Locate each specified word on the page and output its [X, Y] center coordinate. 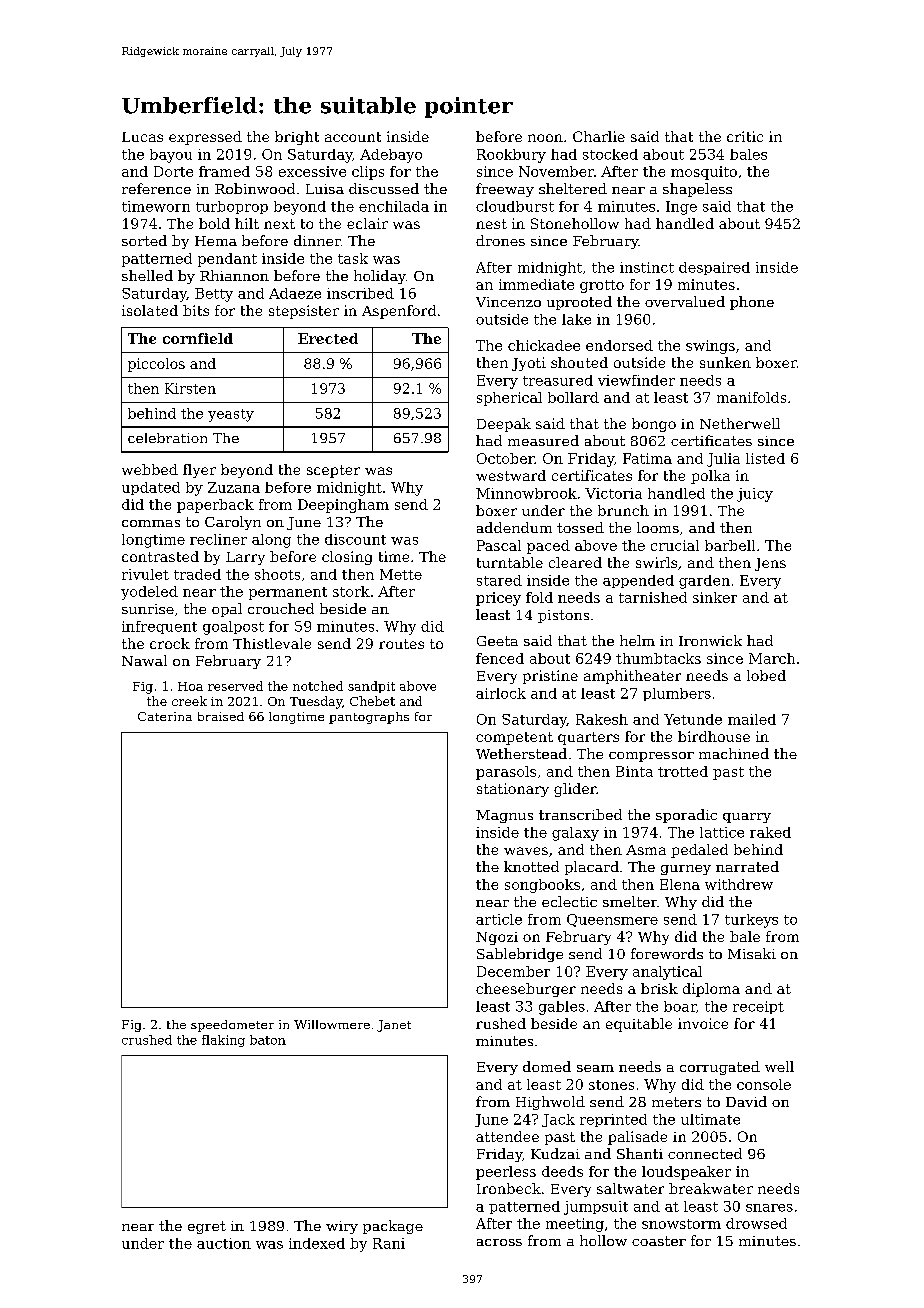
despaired [714, 268]
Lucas [142, 137]
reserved [235, 686]
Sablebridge [520, 955]
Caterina [165, 716]
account [353, 137]
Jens [770, 564]
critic [745, 136]
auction [224, 1243]
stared [499, 580]
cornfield [198, 338]
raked [770, 832]
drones [500, 240]
